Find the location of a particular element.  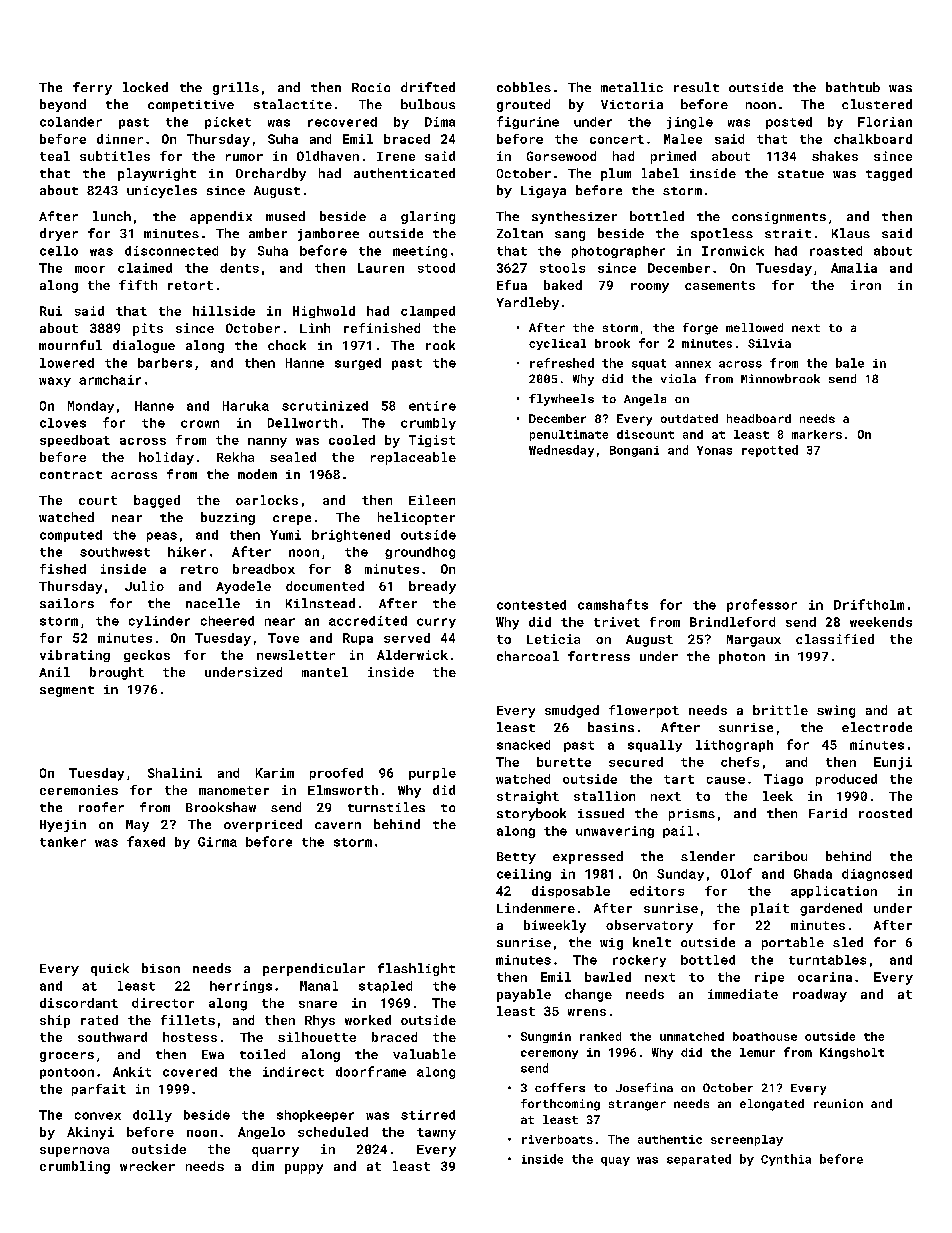

Florian is located at coordinates (885, 122).
